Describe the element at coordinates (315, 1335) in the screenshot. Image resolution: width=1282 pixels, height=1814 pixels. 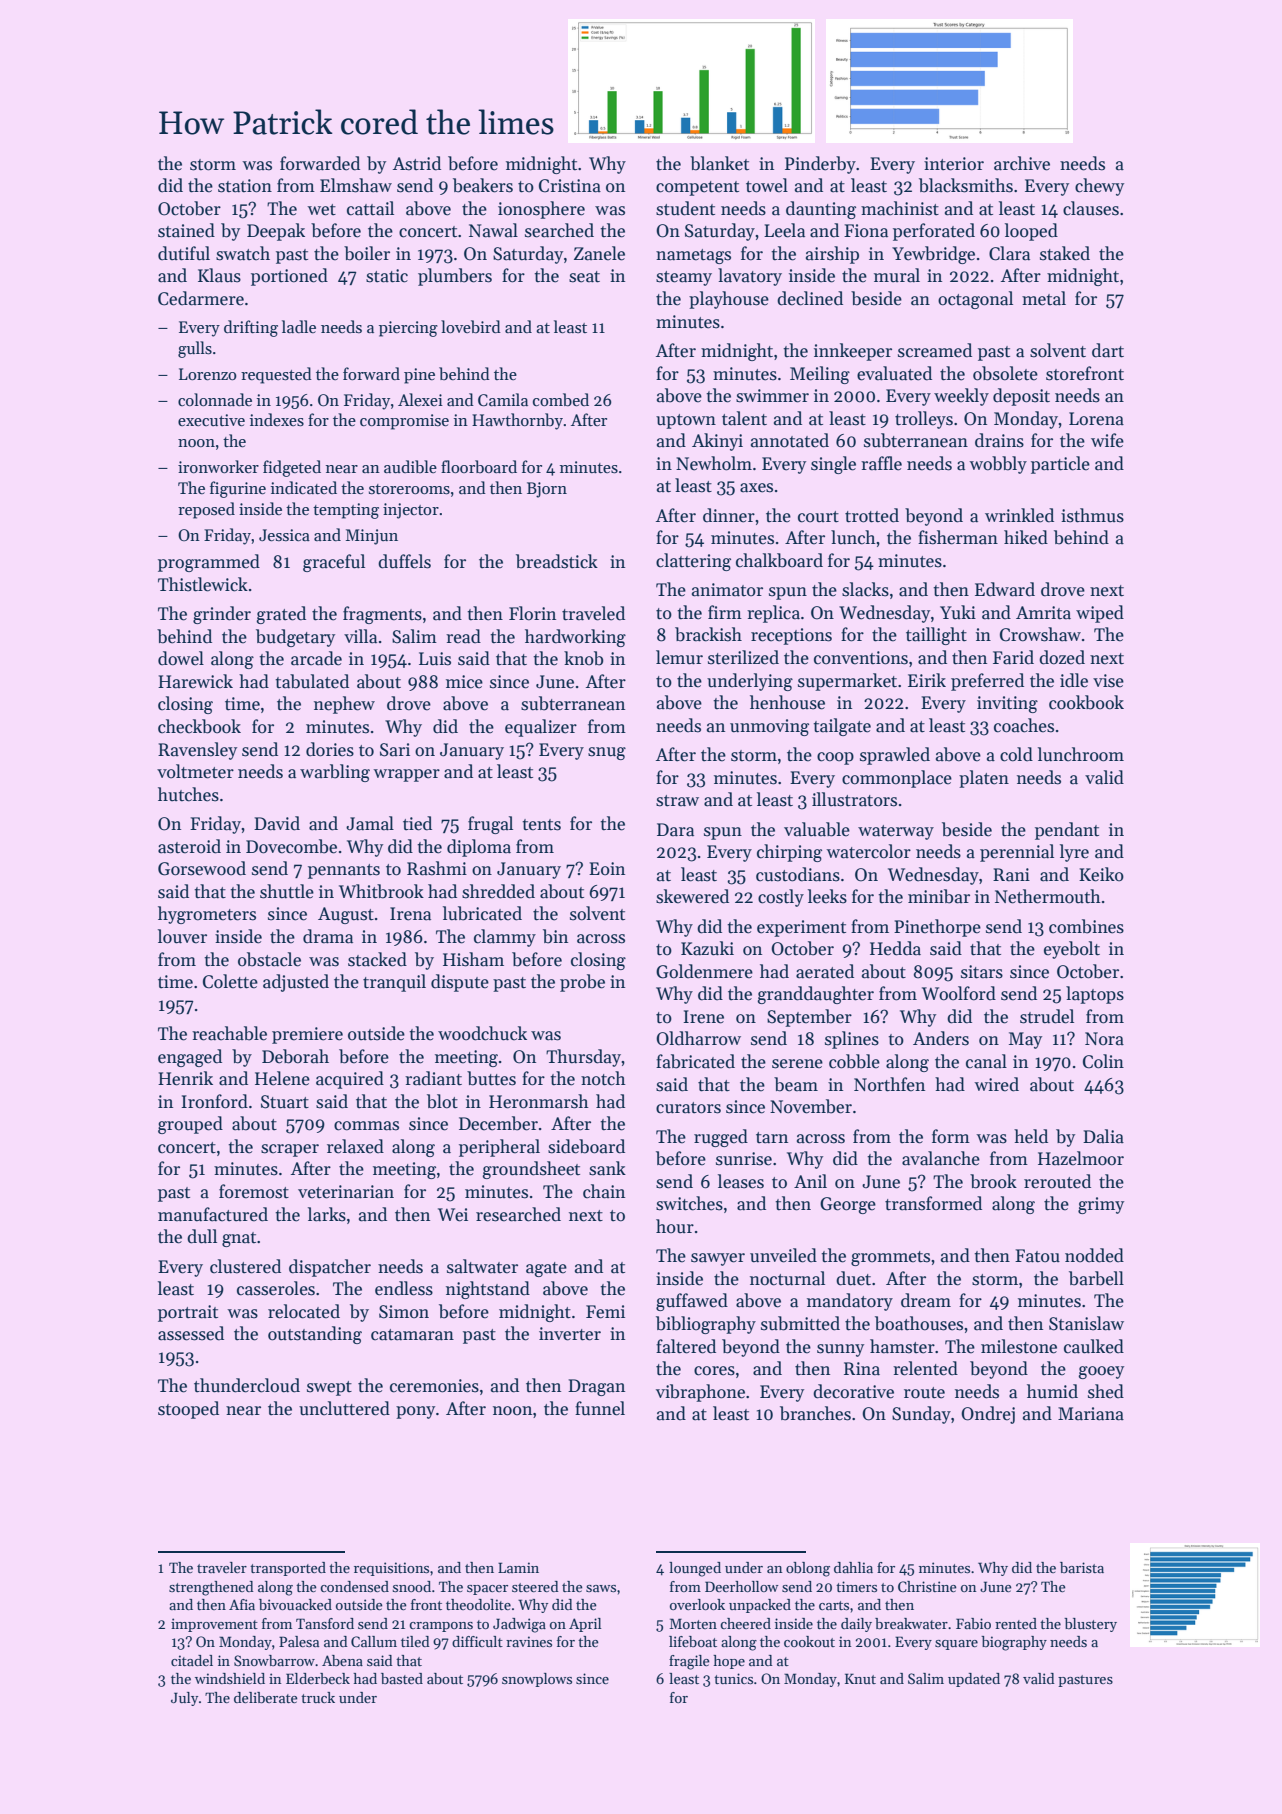
I see `outstanding` at that location.
